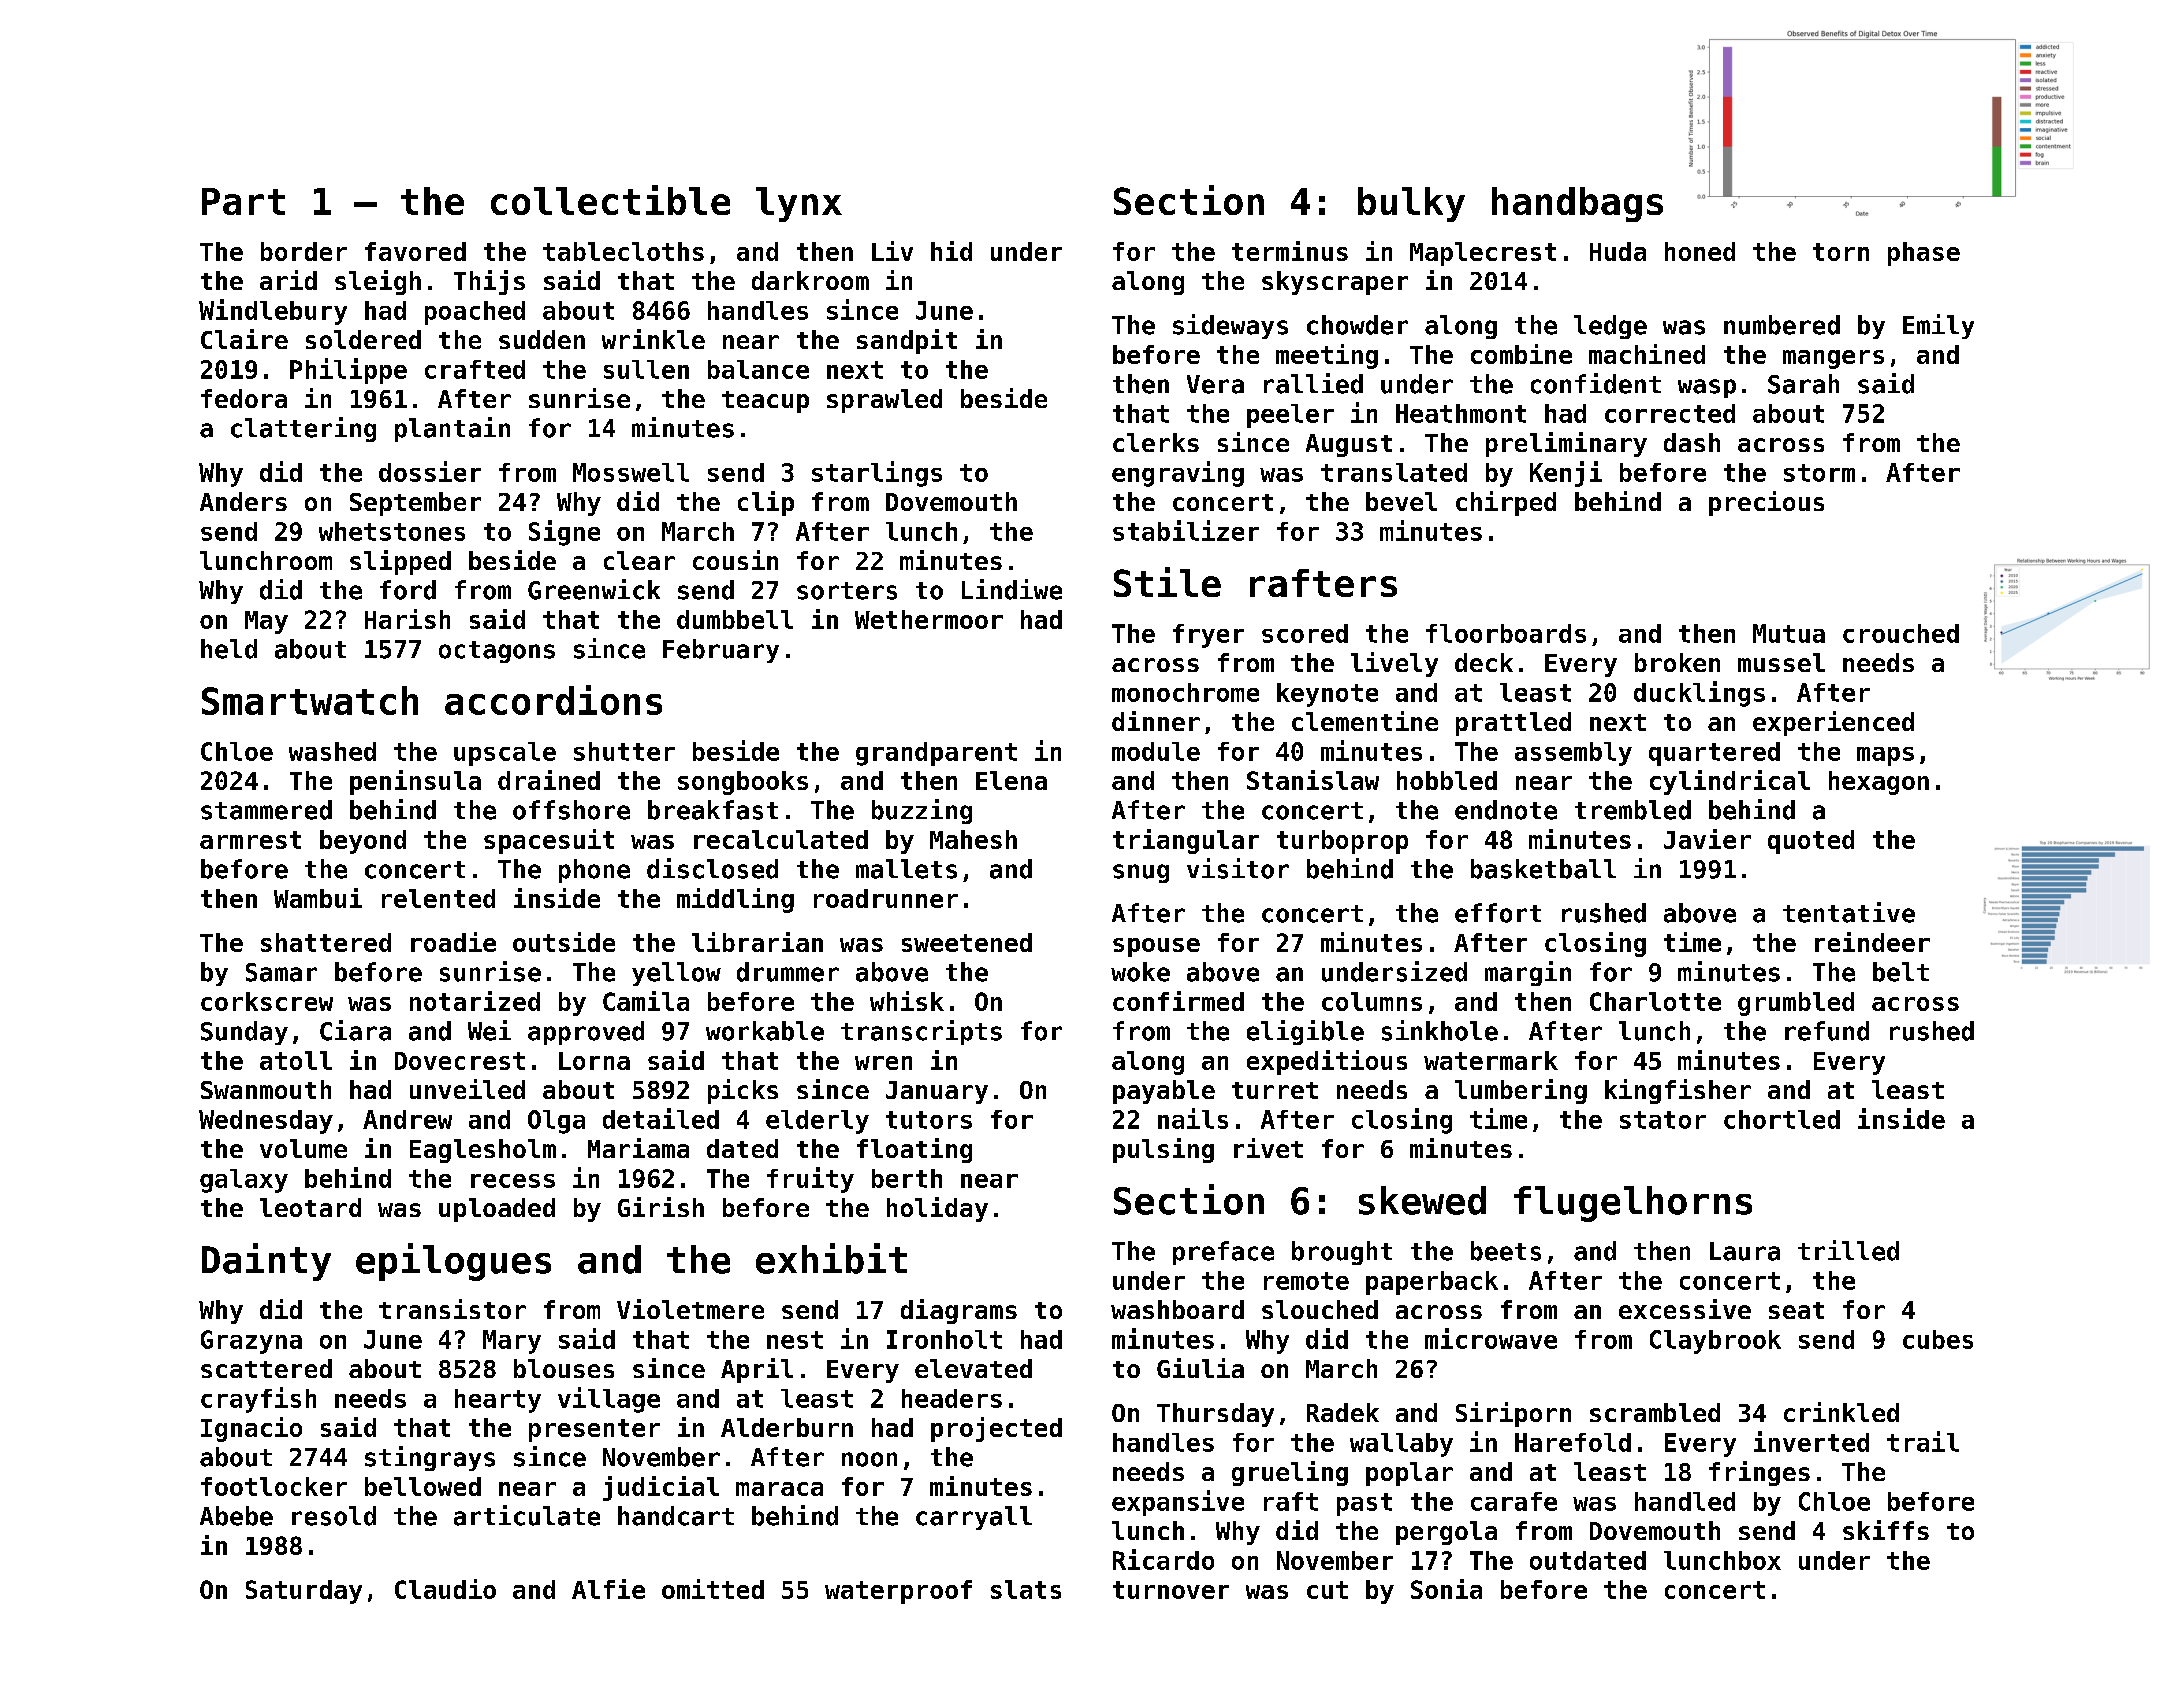 This document has width=2178, height=1683. Describe the element at coordinates (799, 204) in the document. I see `lynx` at that location.
